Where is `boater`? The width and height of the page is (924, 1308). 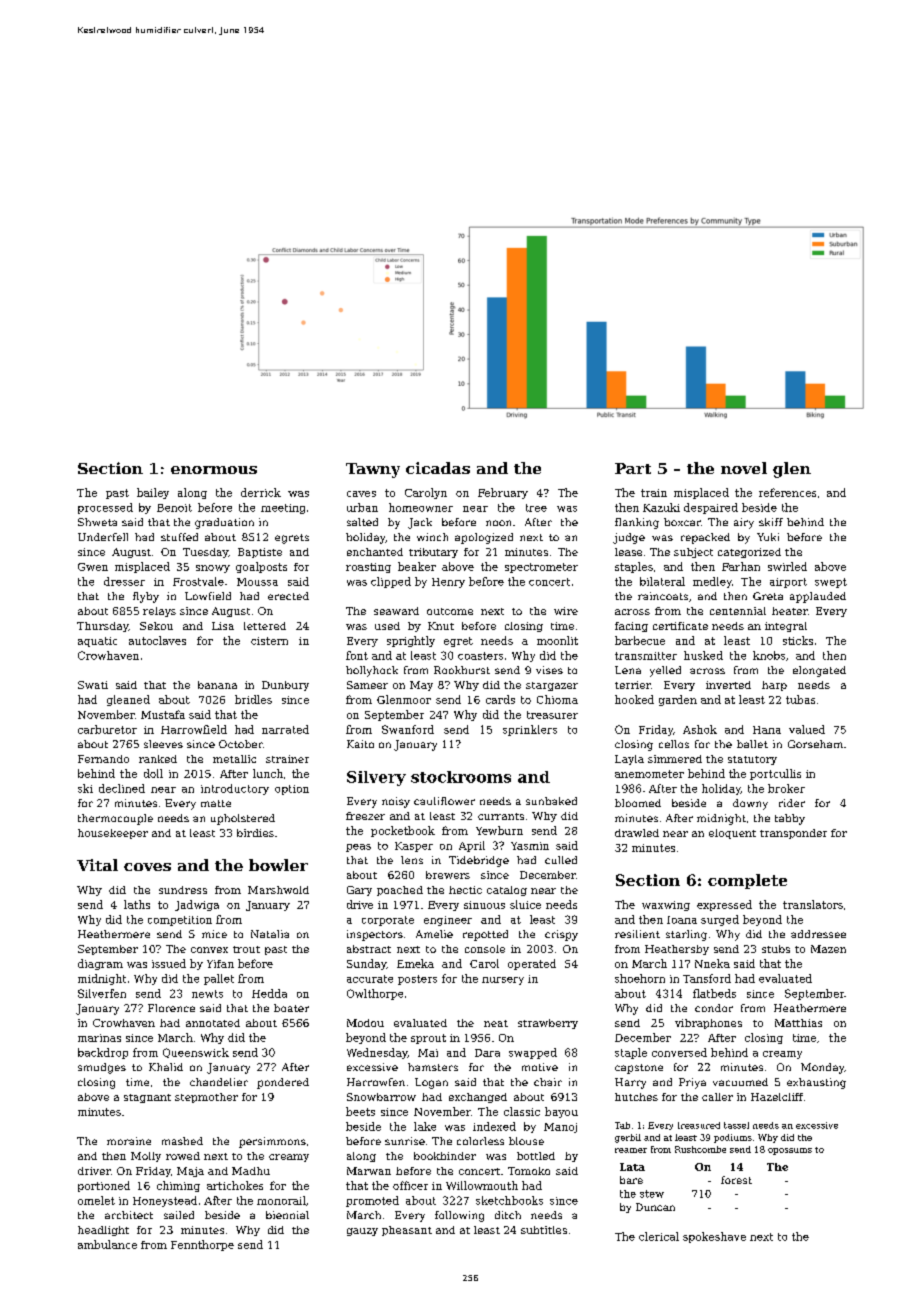 boater is located at coordinates (291, 1008).
